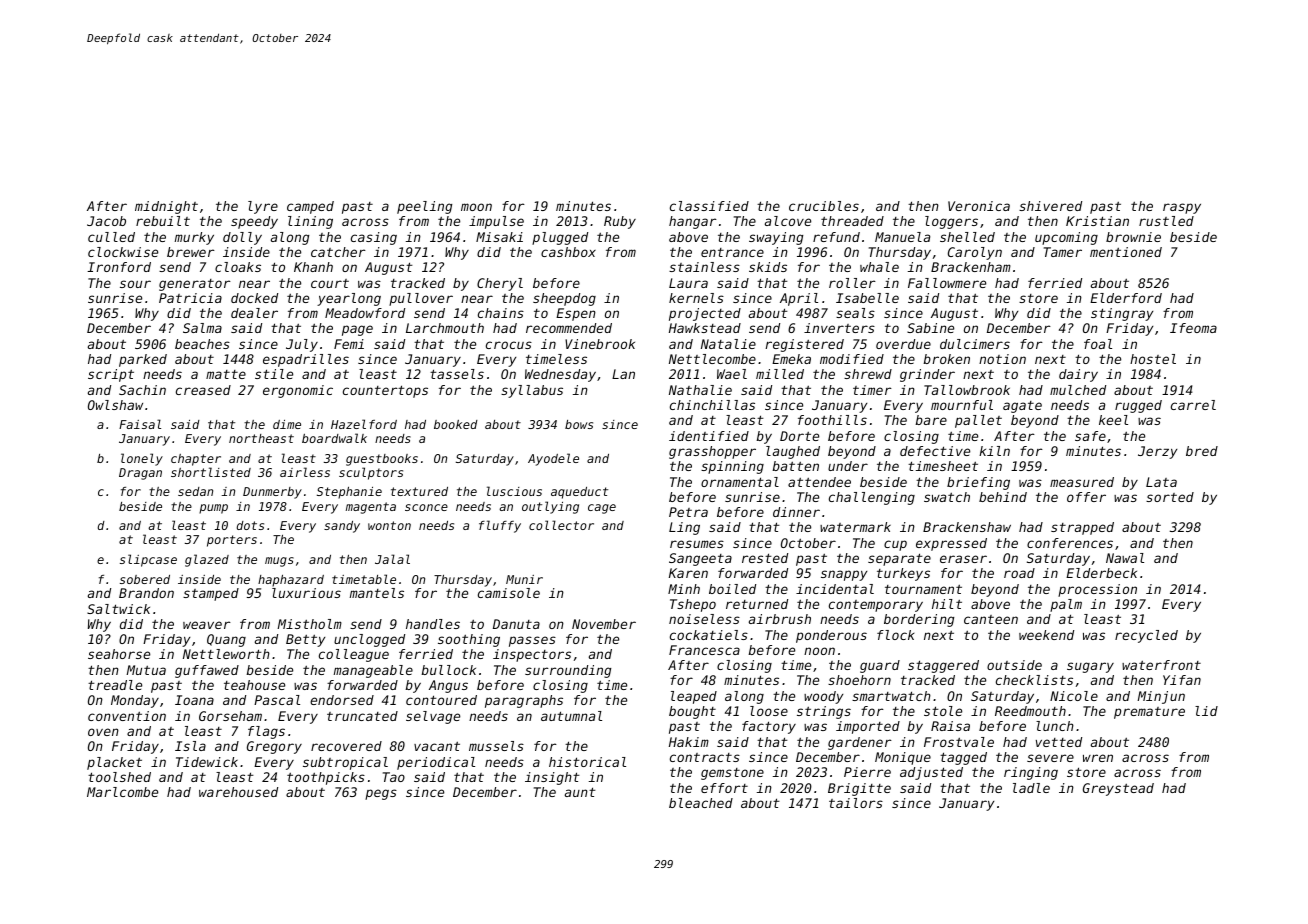  I want to click on Isla, so click(190, 746).
